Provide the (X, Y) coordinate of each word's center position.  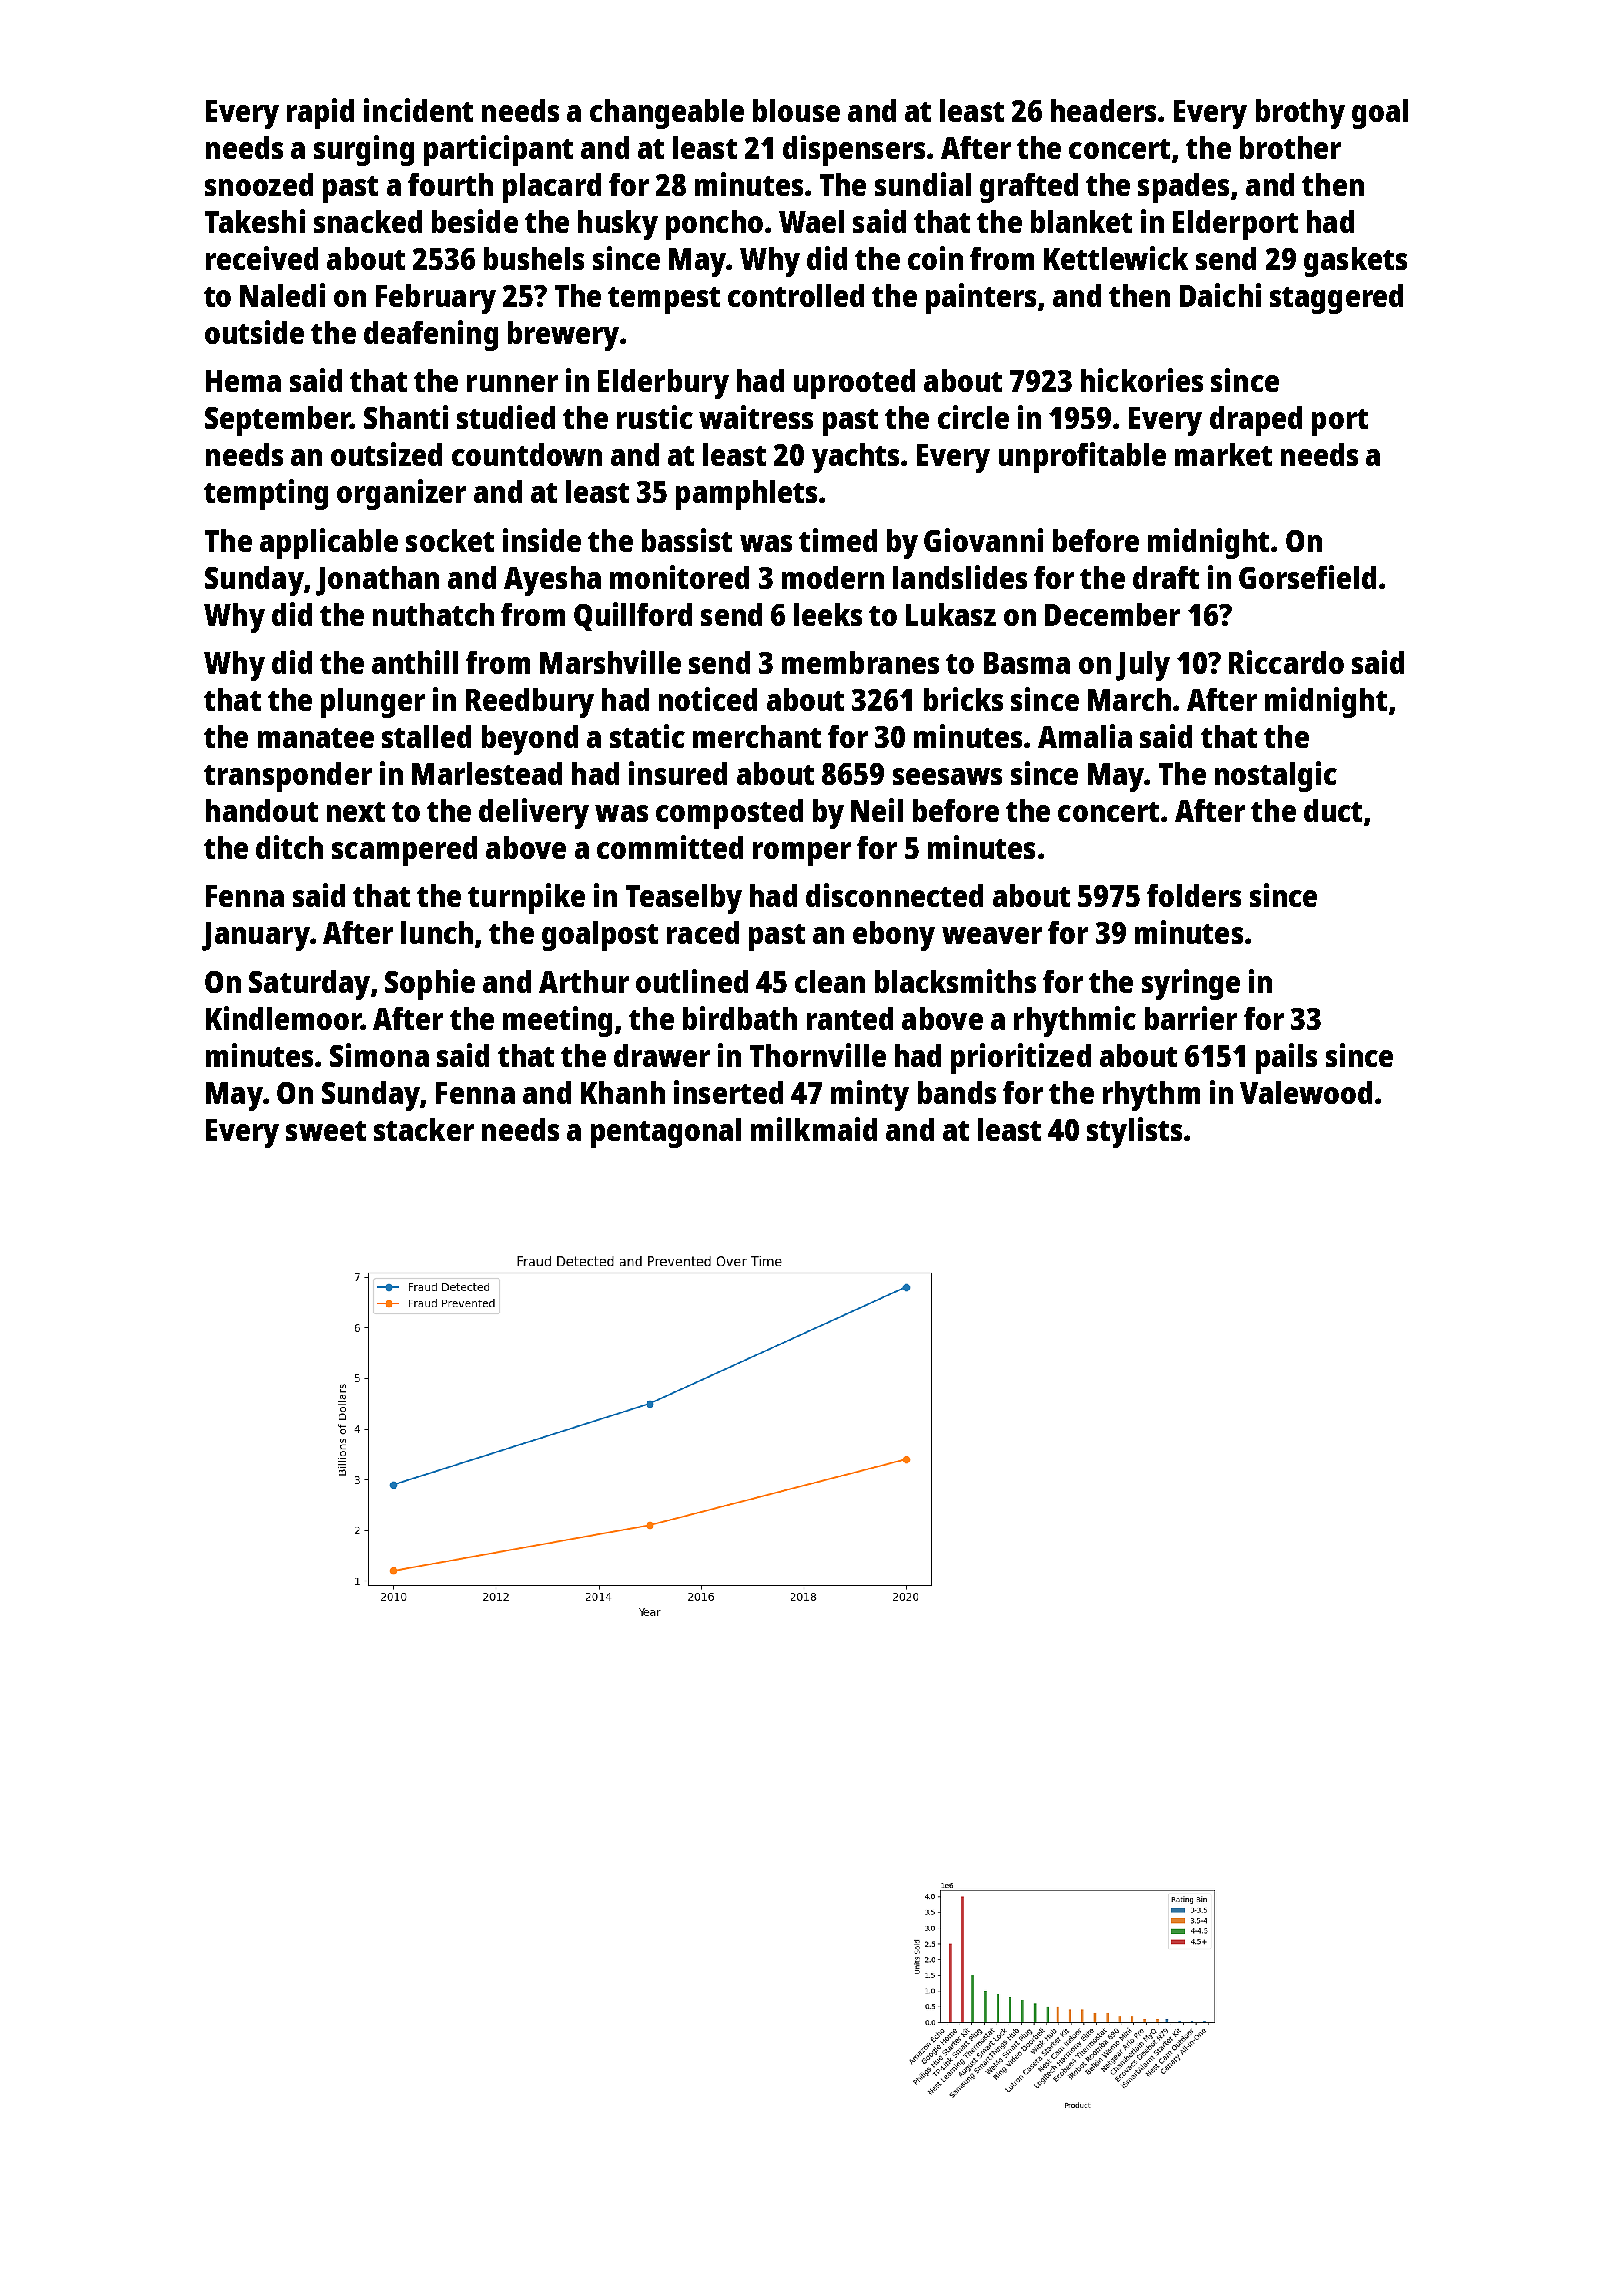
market (1223, 454)
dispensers (854, 150)
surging (364, 150)
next (356, 812)
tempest (664, 300)
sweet (326, 1131)
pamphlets (746, 495)
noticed (708, 699)
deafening (431, 335)
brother (1290, 147)
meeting (557, 1021)
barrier (1191, 1018)
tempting (266, 494)
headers (1103, 110)
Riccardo (1286, 662)
